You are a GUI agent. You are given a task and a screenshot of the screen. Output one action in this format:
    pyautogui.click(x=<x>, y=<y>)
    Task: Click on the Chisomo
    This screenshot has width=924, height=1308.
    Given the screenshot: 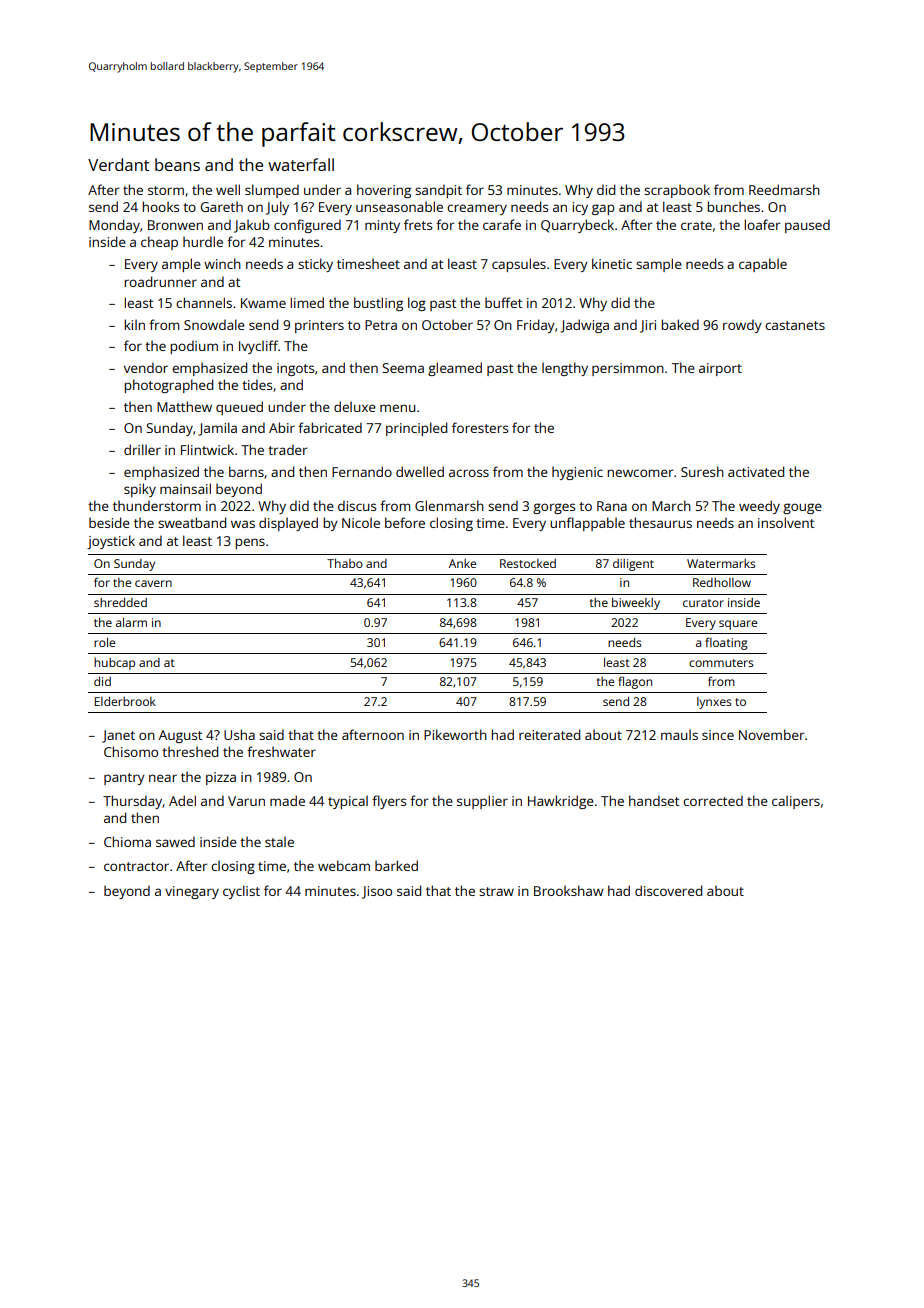 What is the action you would take?
    pyautogui.click(x=131, y=751)
